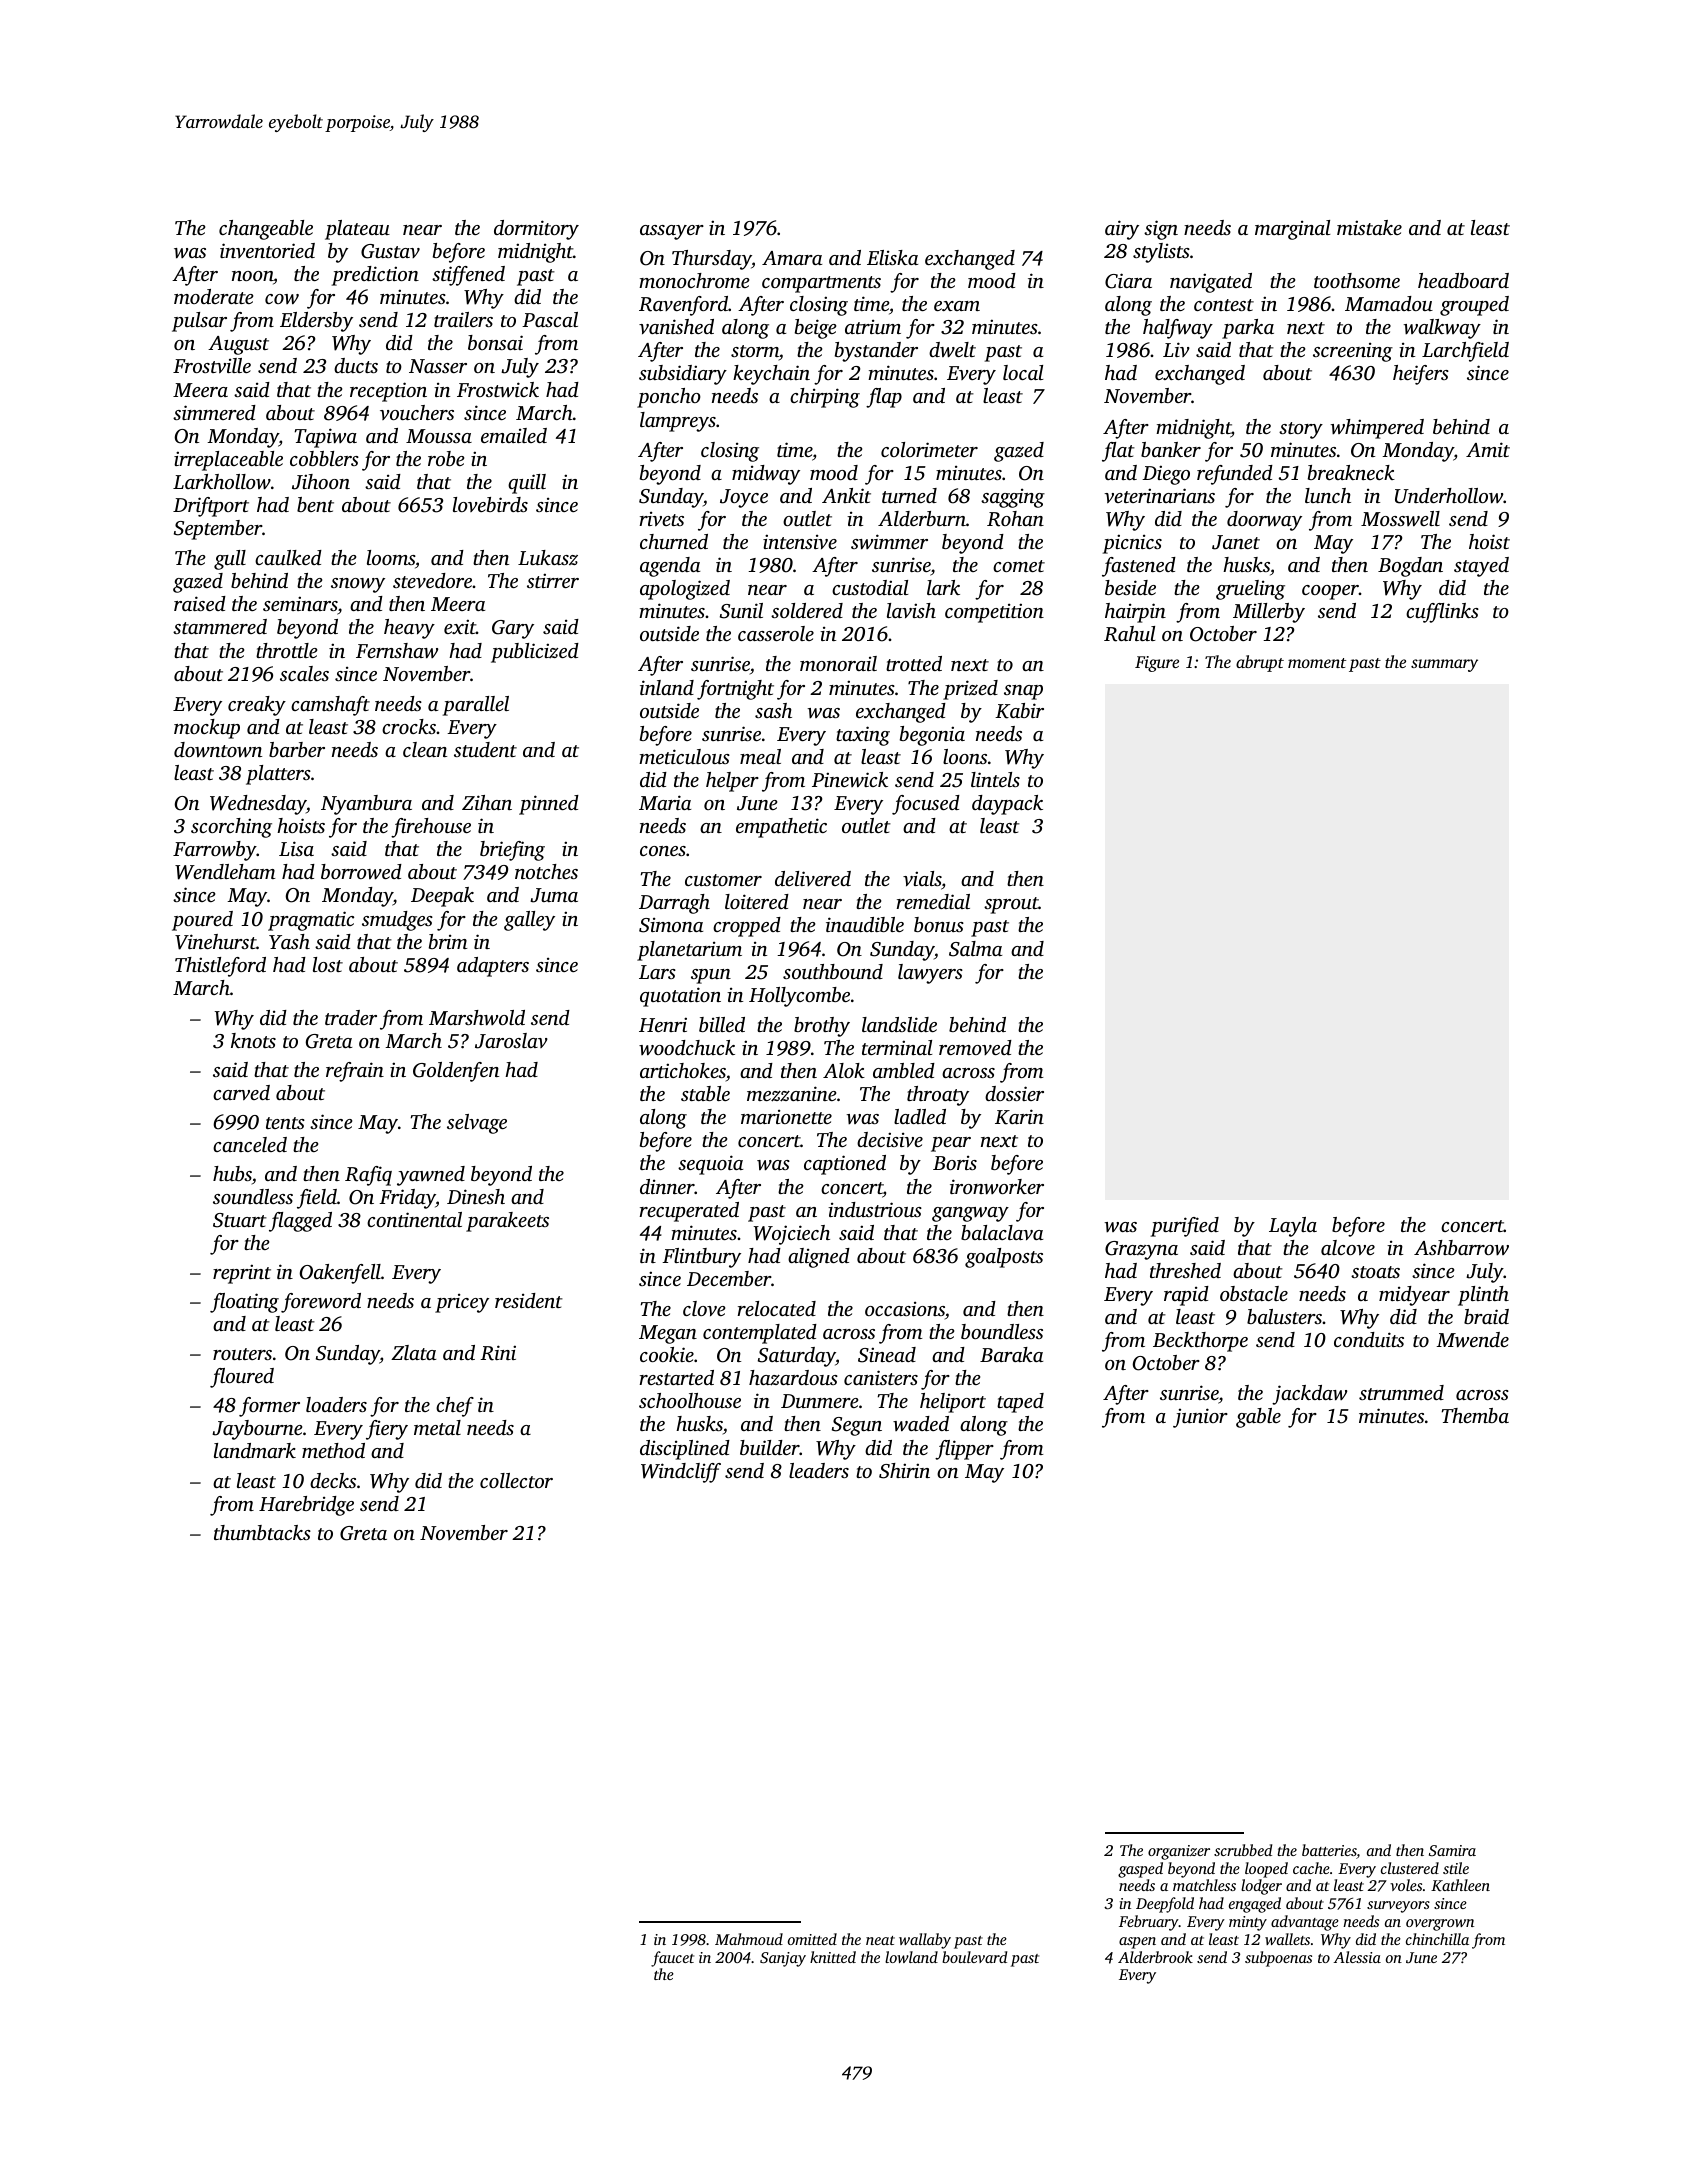 This document has width=1683, height=2178. I want to click on gasped, so click(1140, 1870).
